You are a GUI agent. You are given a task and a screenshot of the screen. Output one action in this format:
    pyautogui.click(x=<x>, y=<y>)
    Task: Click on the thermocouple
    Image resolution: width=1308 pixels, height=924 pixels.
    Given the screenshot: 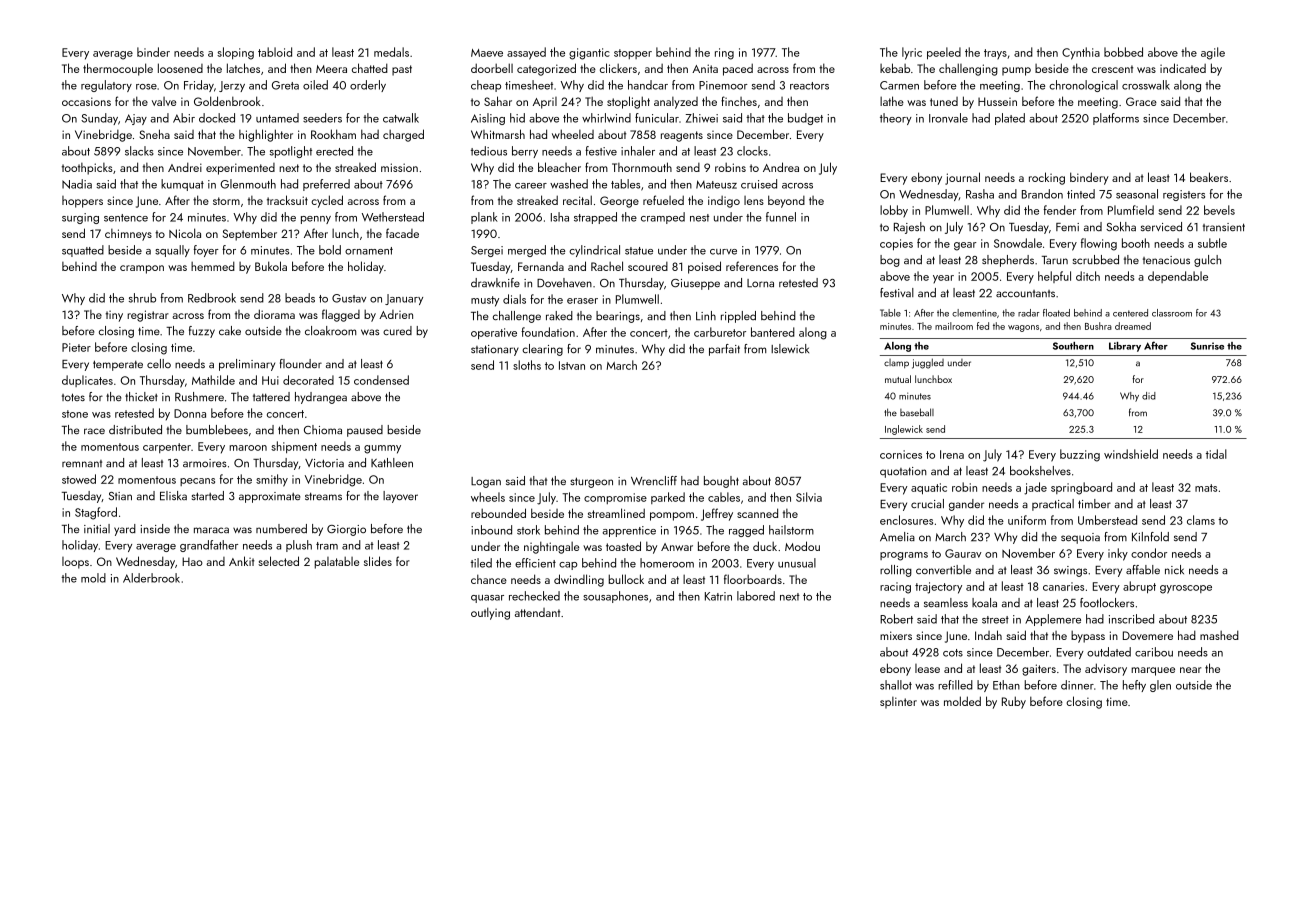 What is the action you would take?
    pyautogui.click(x=118, y=69)
